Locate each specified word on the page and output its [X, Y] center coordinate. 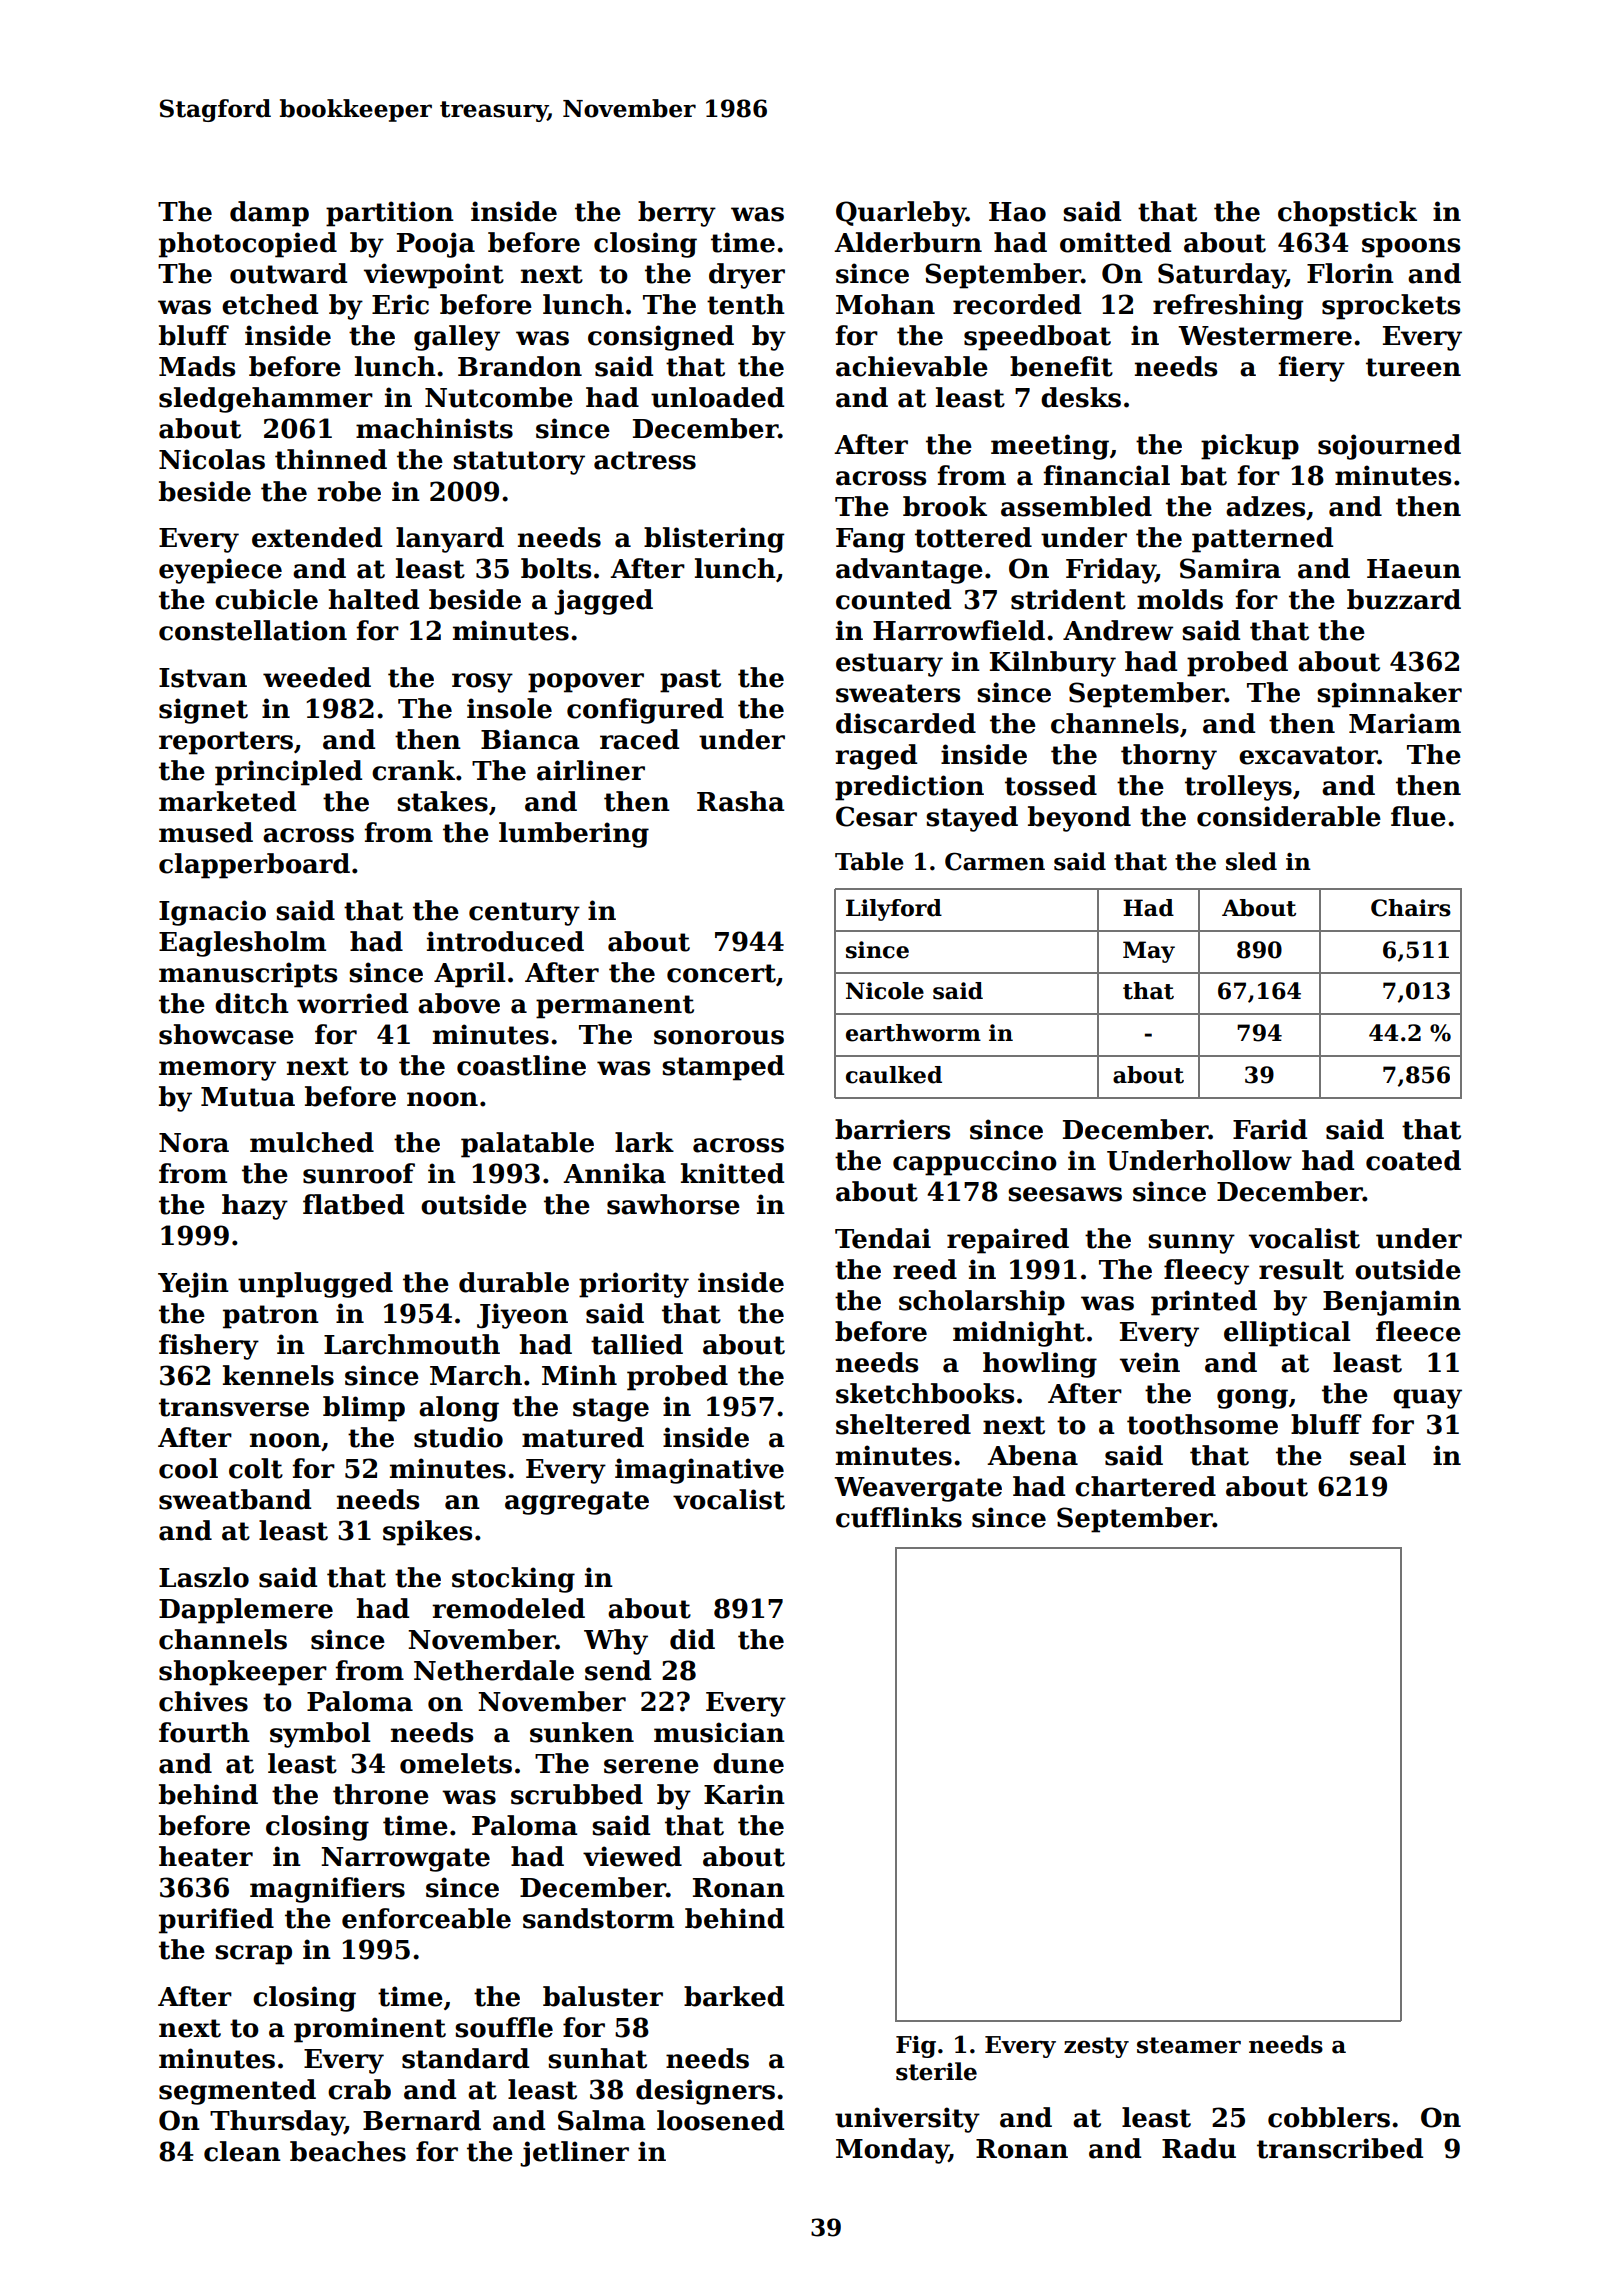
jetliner [574, 2154]
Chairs [1411, 908]
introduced [505, 941]
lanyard [450, 540]
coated [1413, 1160]
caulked [894, 1075]
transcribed [1340, 2148]
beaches [348, 2151]
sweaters [898, 693]
